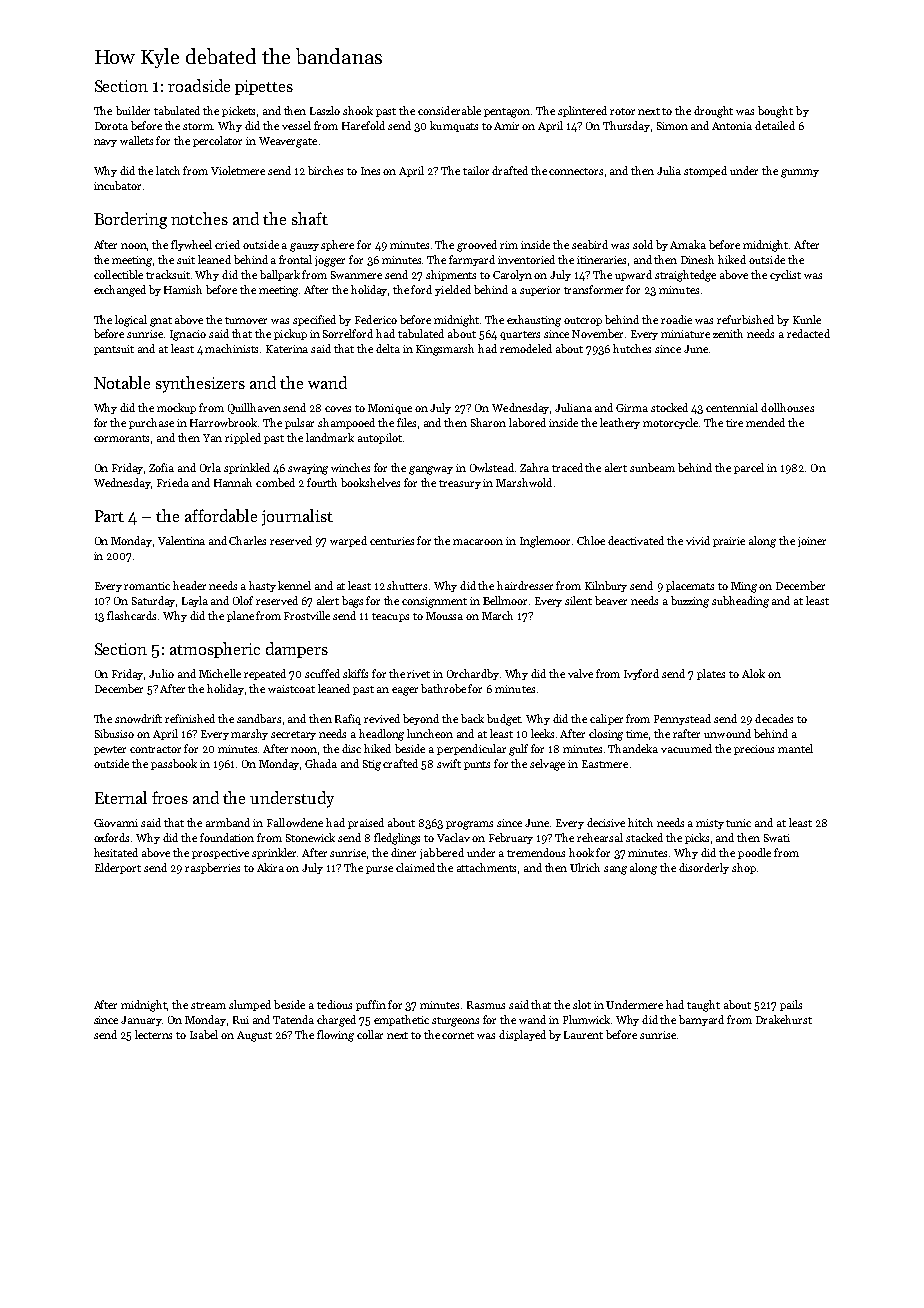  I want to click on pipettes, so click(264, 87).
